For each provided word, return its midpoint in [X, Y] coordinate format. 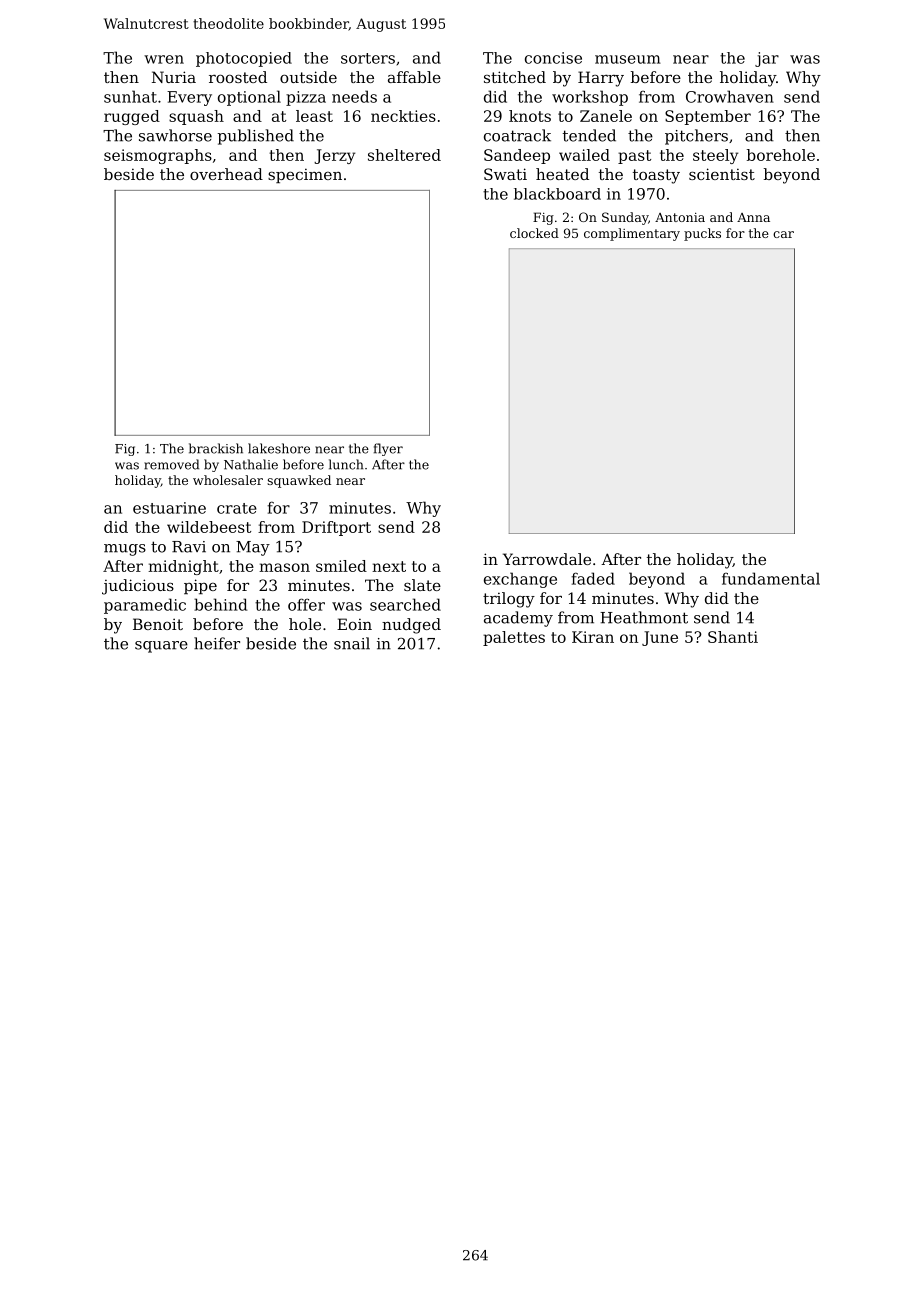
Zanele [606, 116]
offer [306, 604]
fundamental [771, 578]
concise [553, 58]
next [389, 566]
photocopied [244, 59]
